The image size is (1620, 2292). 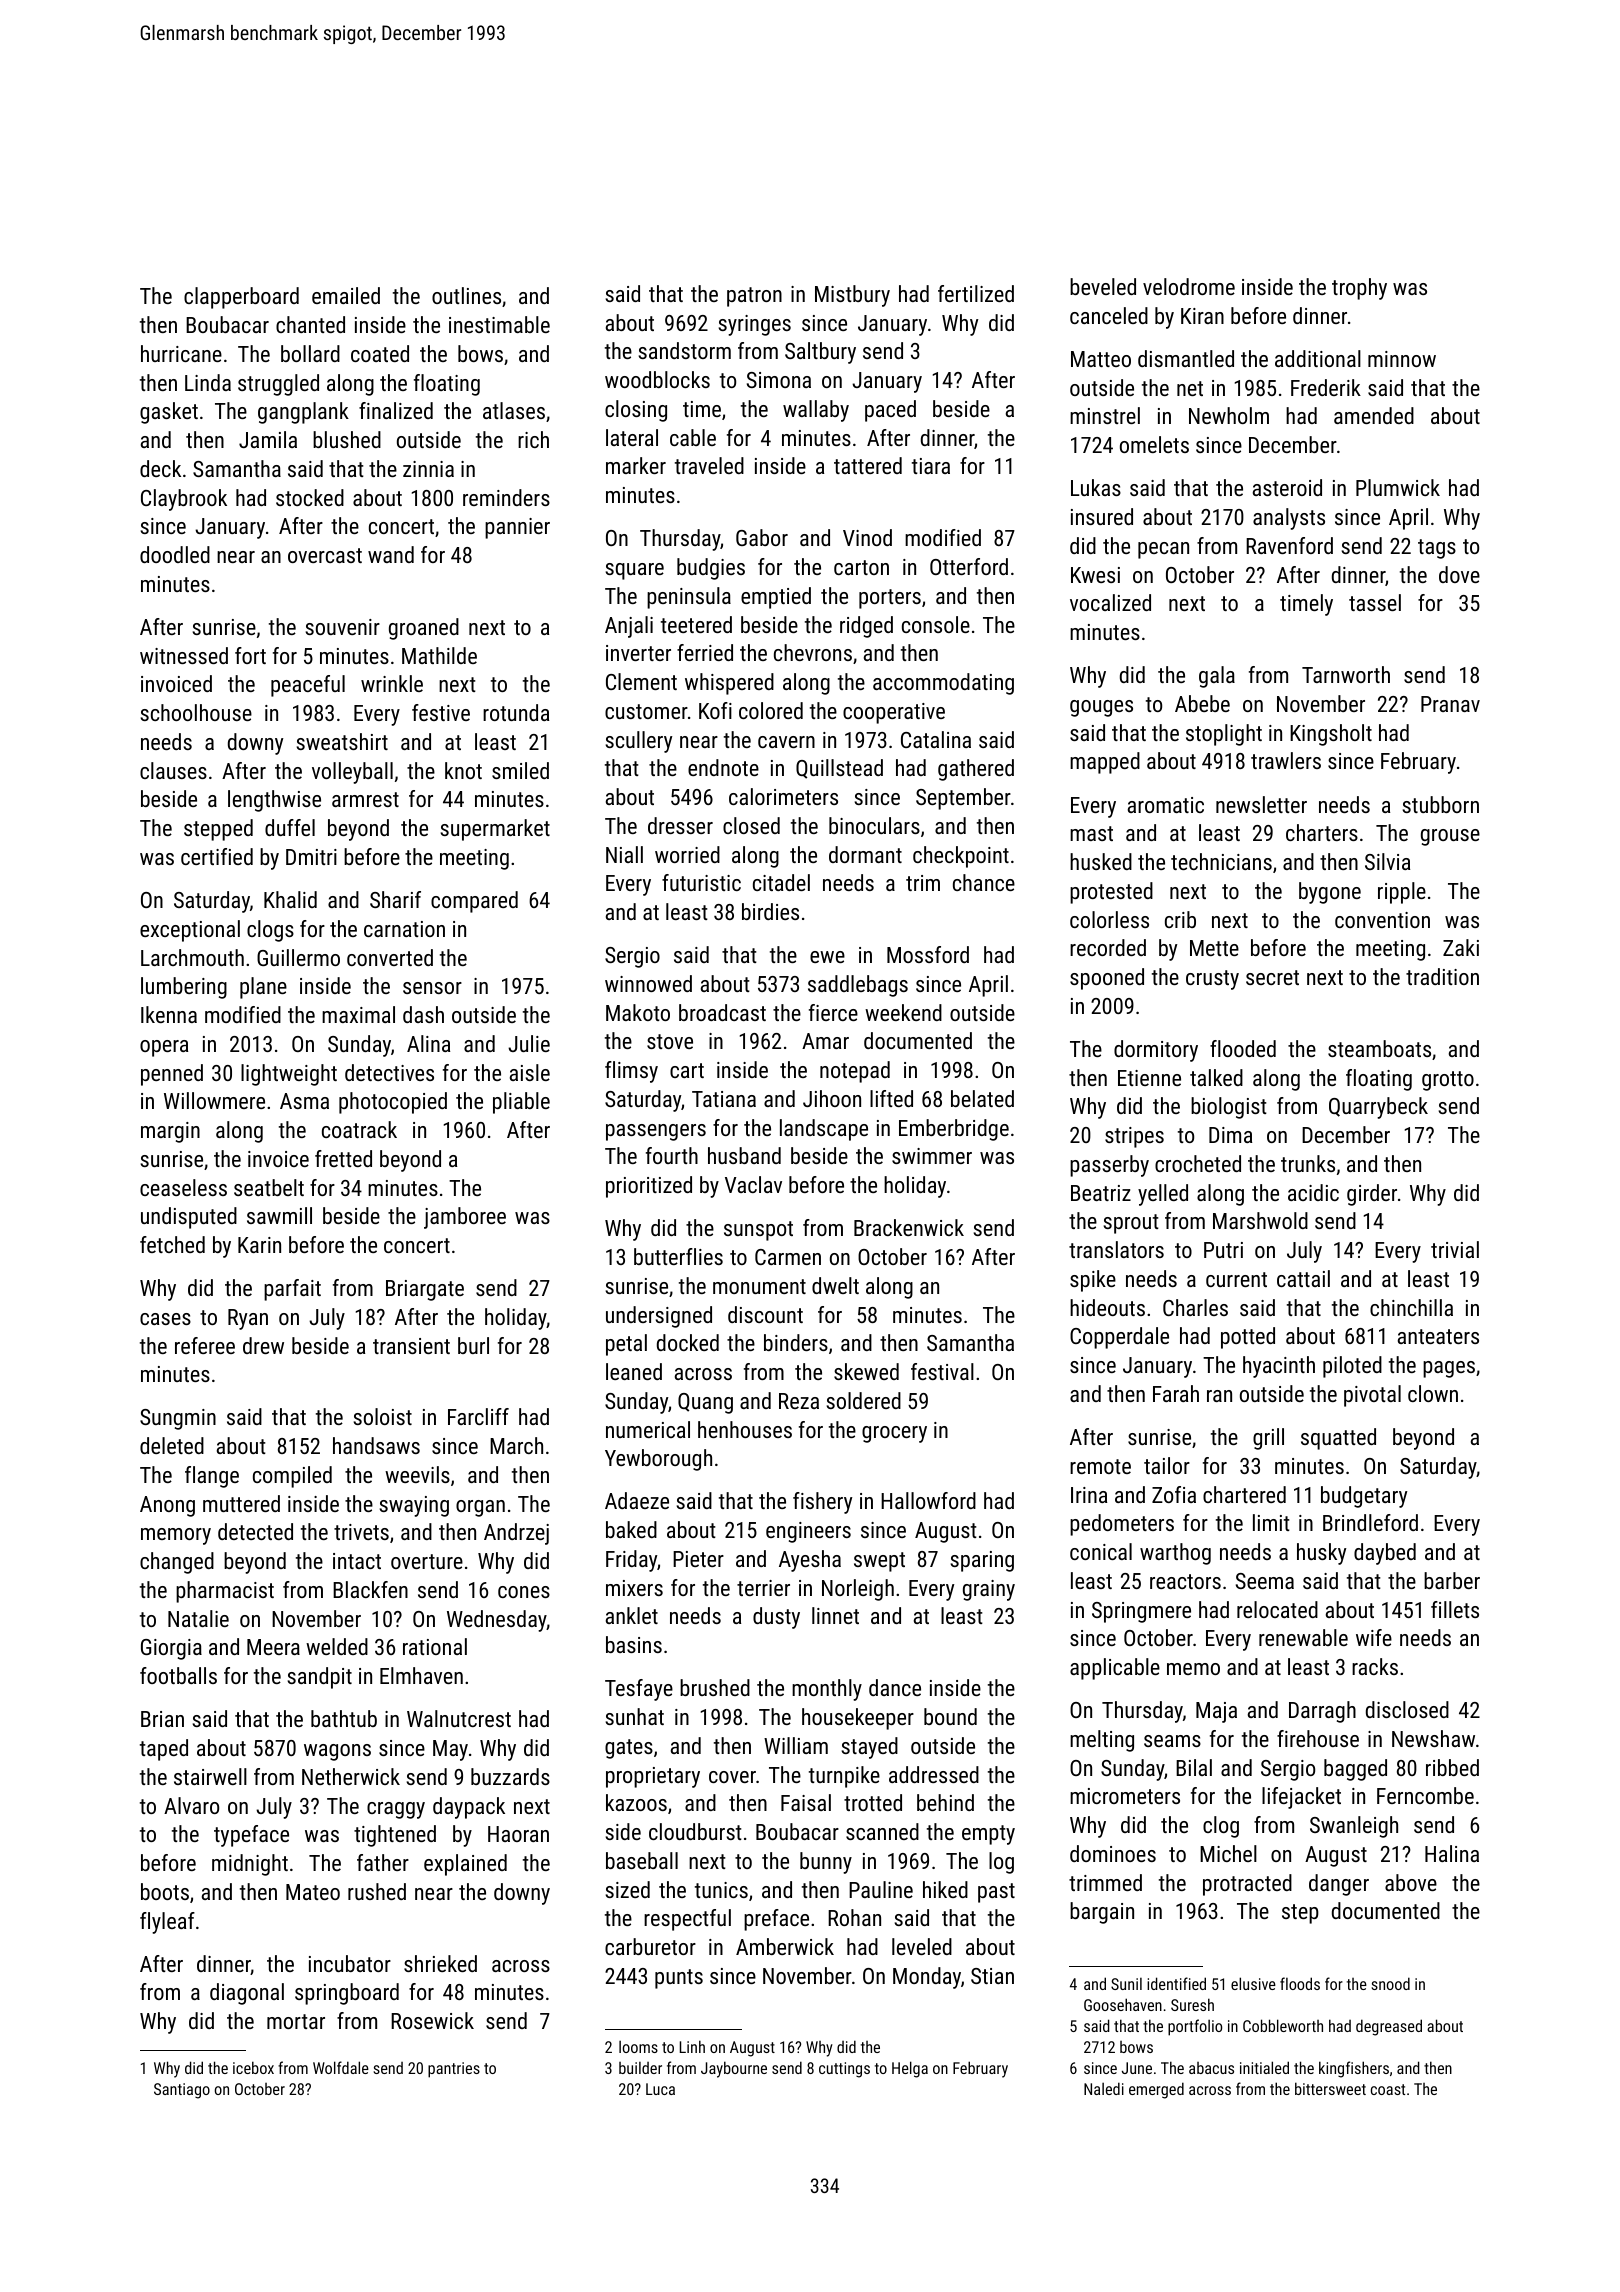 What do you see at coordinates (1398, 487) in the page?
I see `Plumwick` at bounding box center [1398, 487].
